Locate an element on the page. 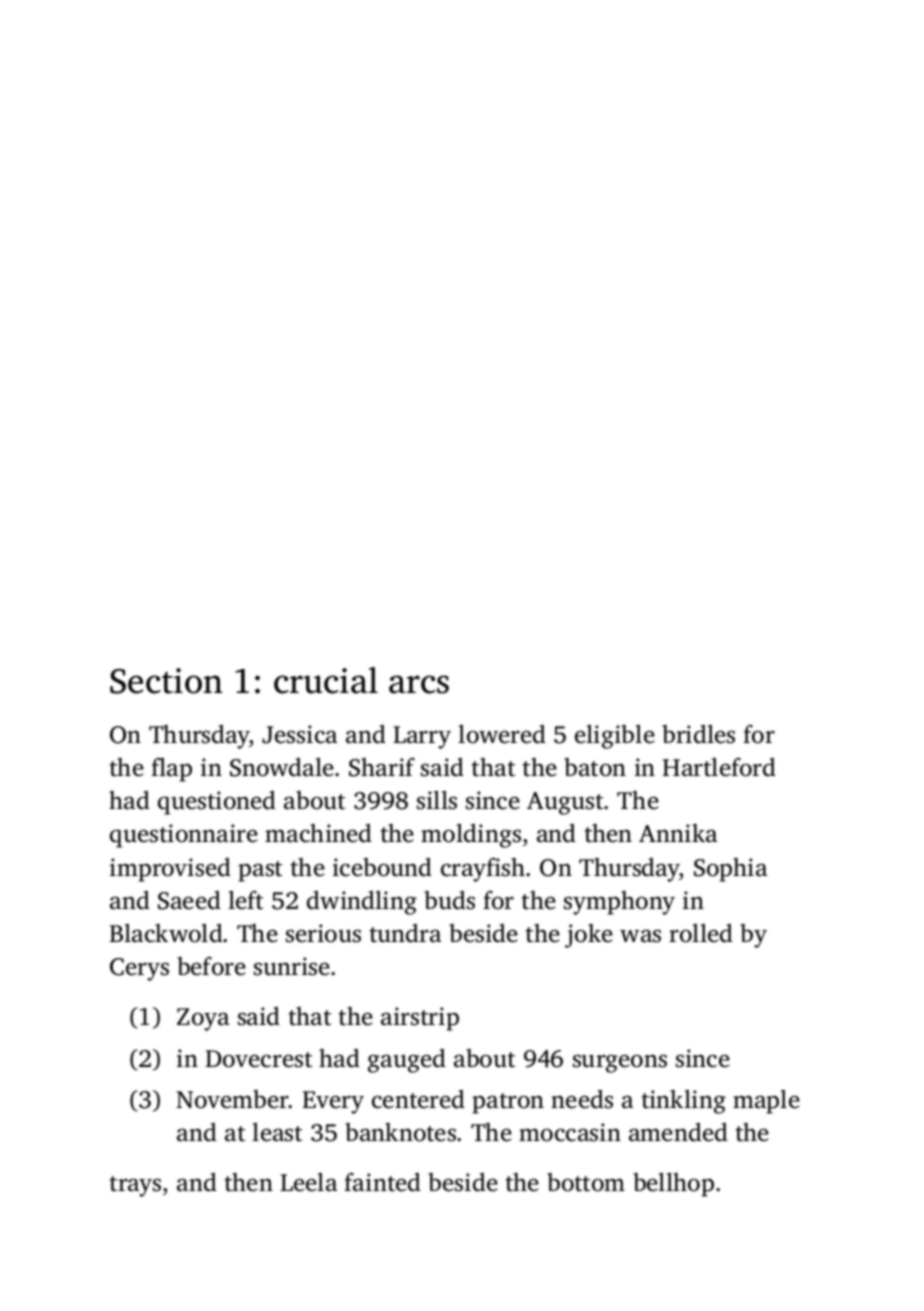 This image has width=924, height=1311. sunrise is located at coordinates (292, 966).
